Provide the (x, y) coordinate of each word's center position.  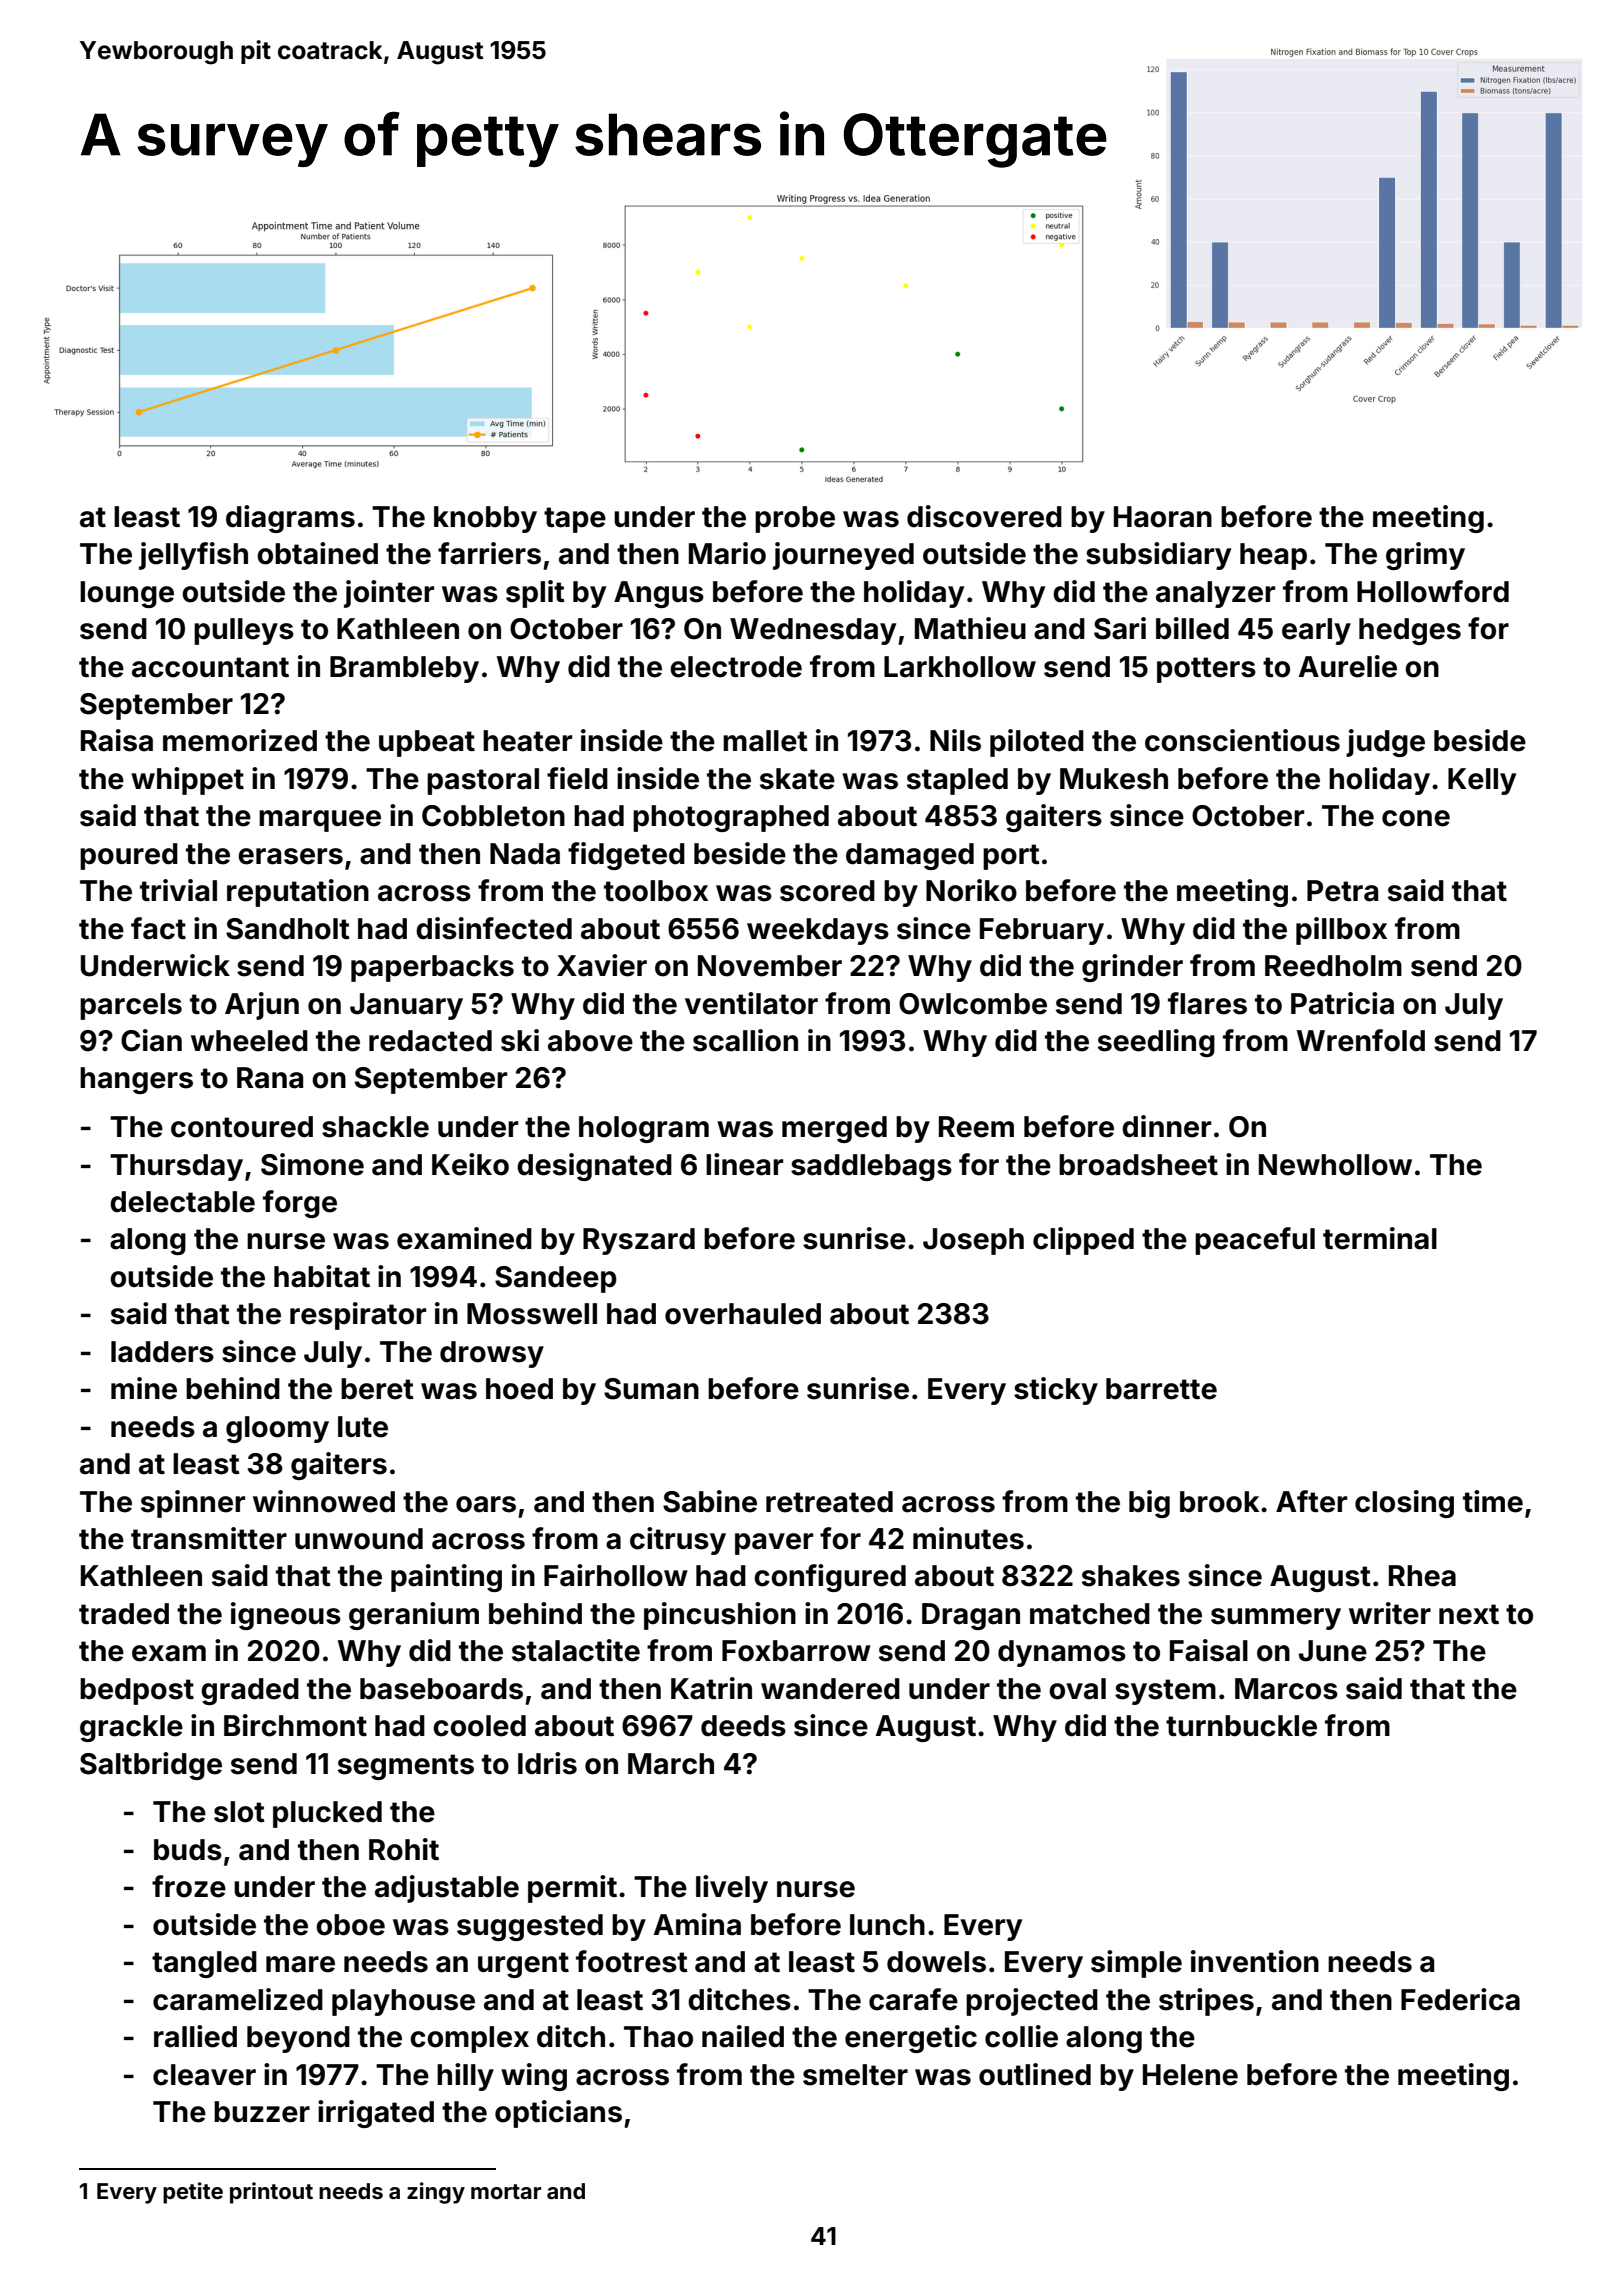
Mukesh (1114, 779)
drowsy (492, 1354)
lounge (127, 594)
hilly (465, 2077)
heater (527, 741)
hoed (519, 1389)
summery (1276, 1619)
